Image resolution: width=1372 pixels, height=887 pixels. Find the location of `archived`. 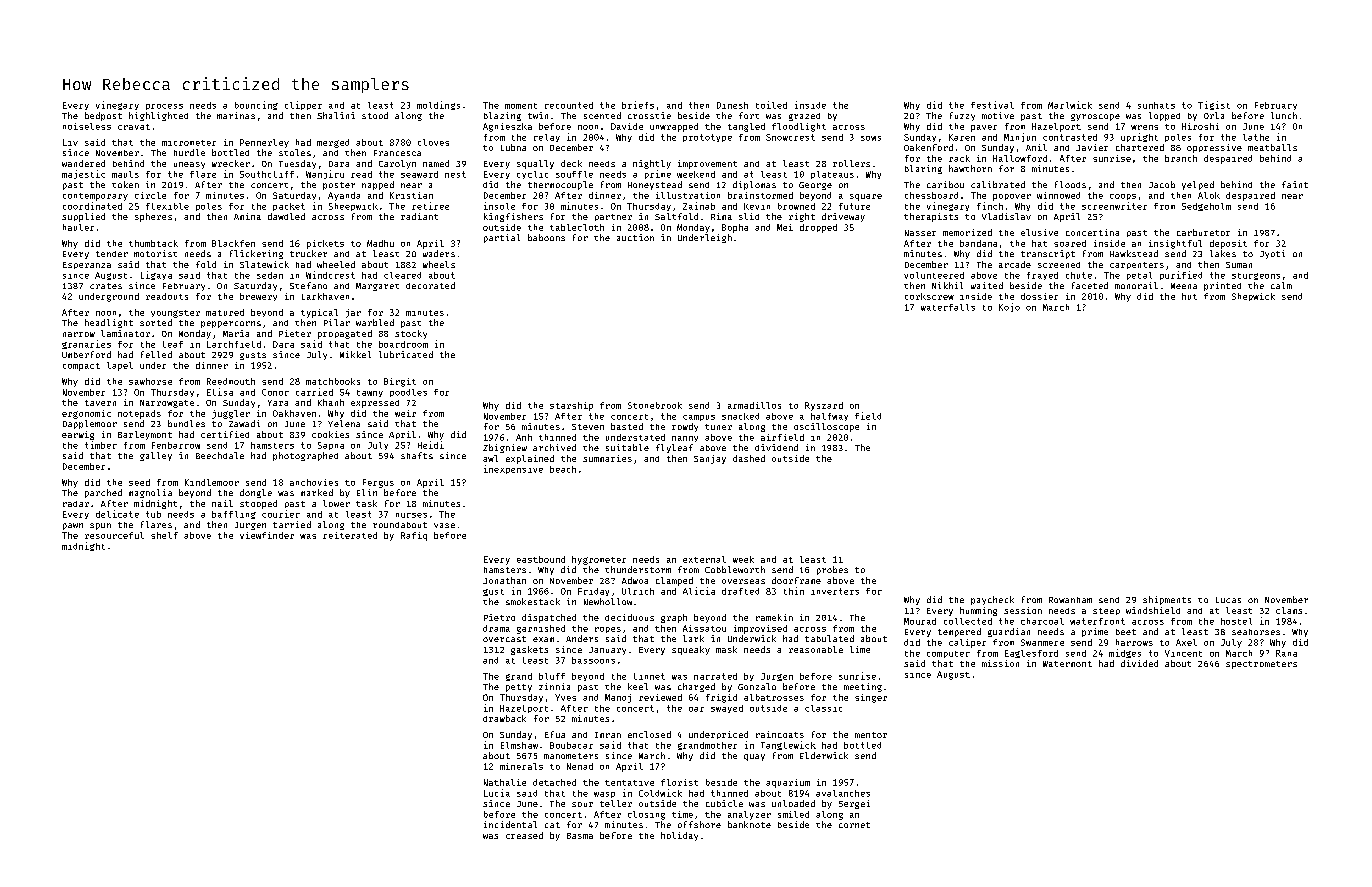

archived is located at coordinates (554, 447).
